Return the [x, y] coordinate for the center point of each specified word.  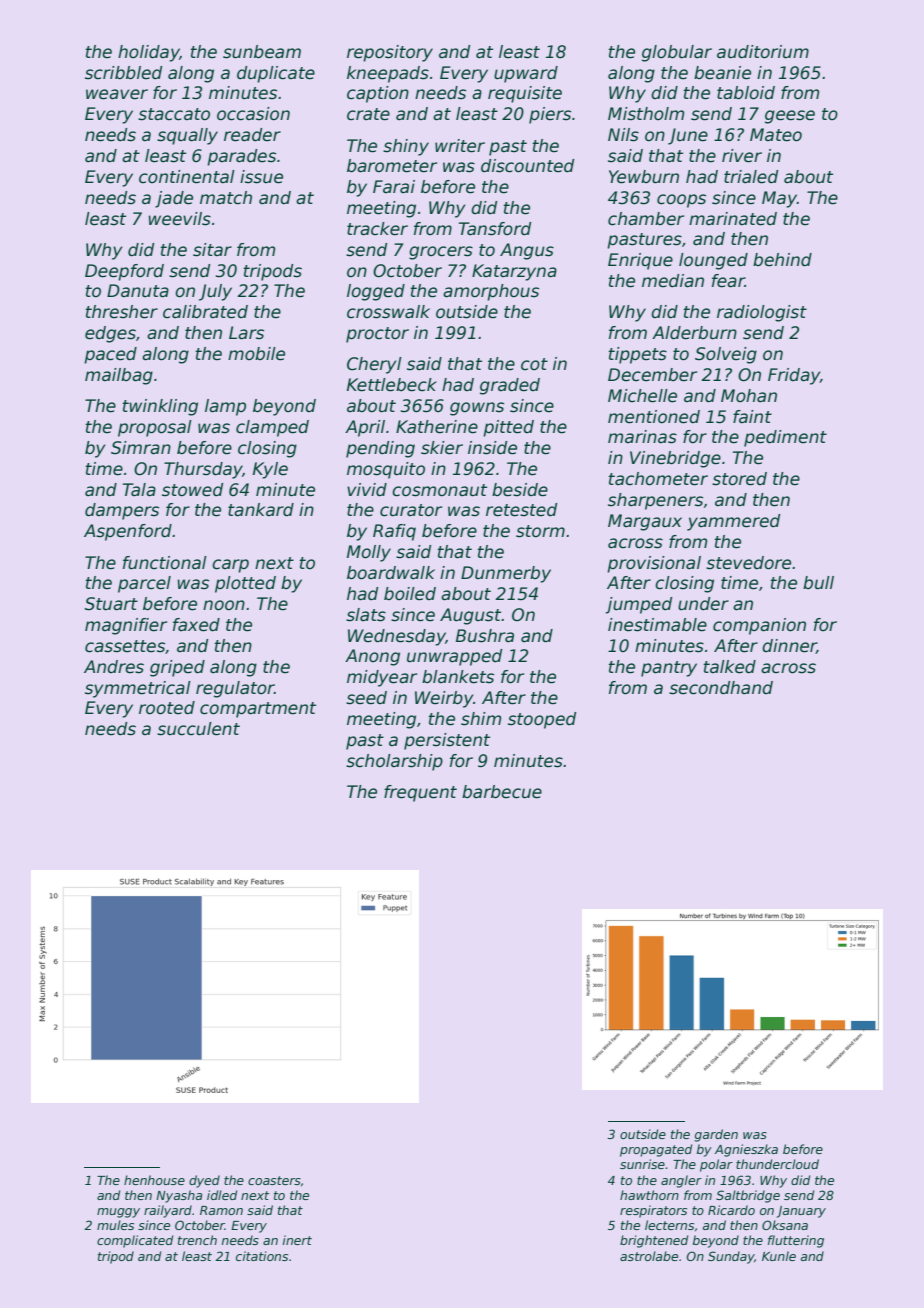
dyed [204, 1181]
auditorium [763, 52]
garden [716, 1135]
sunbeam [262, 52]
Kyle [270, 470]
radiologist [762, 313]
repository [390, 53]
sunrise [642, 1164]
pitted [508, 428]
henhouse [154, 1180]
